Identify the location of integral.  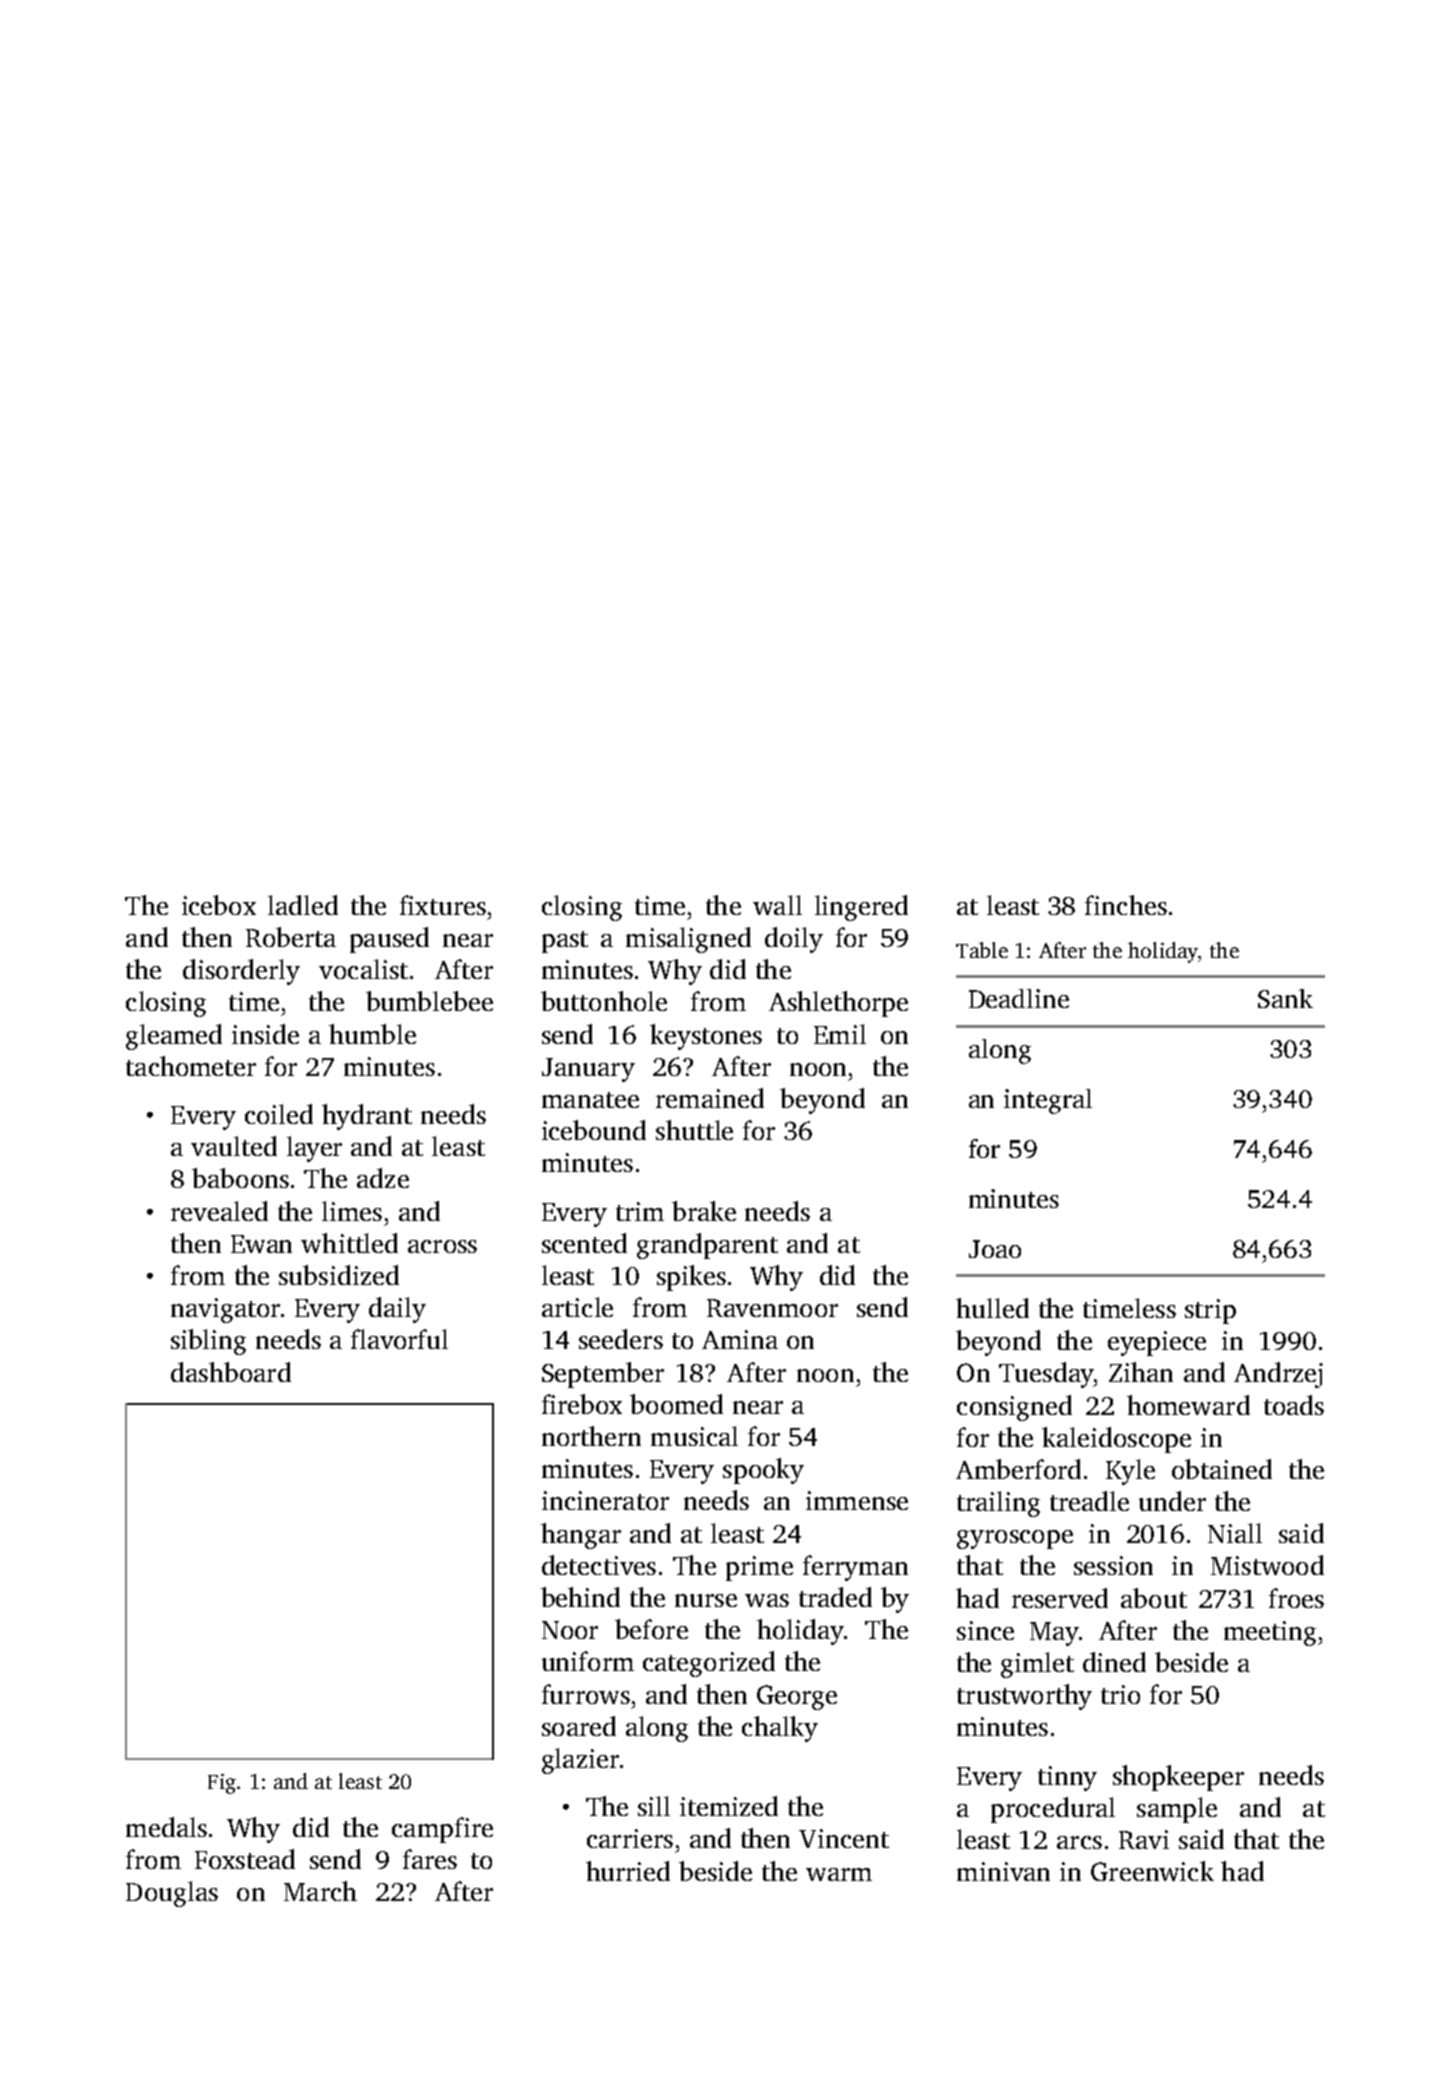
(1048, 1101).
